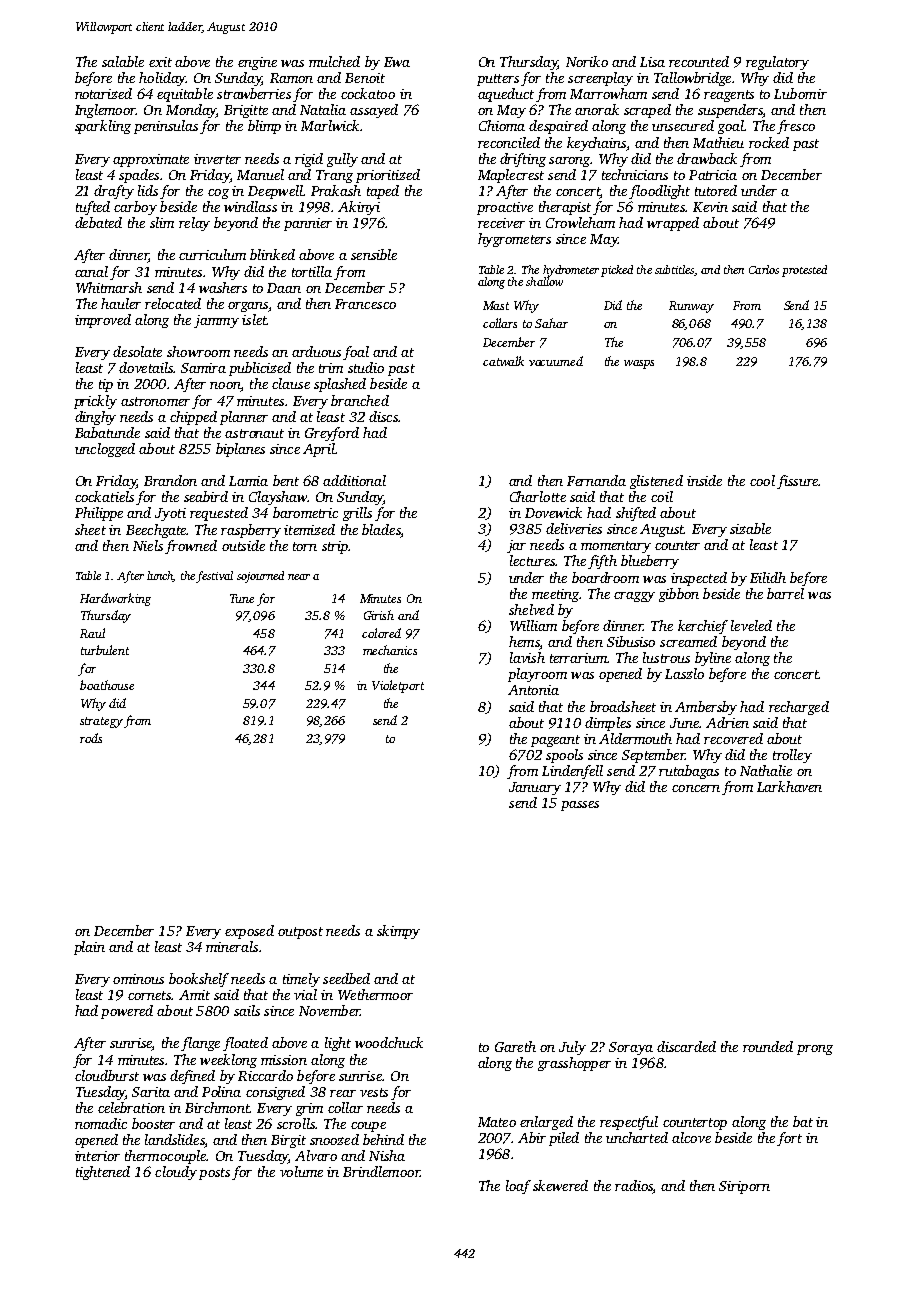 Image resolution: width=908 pixels, height=1316 pixels. What do you see at coordinates (103, 127) in the page?
I see `sparkling` at bounding box center [103, 127].
